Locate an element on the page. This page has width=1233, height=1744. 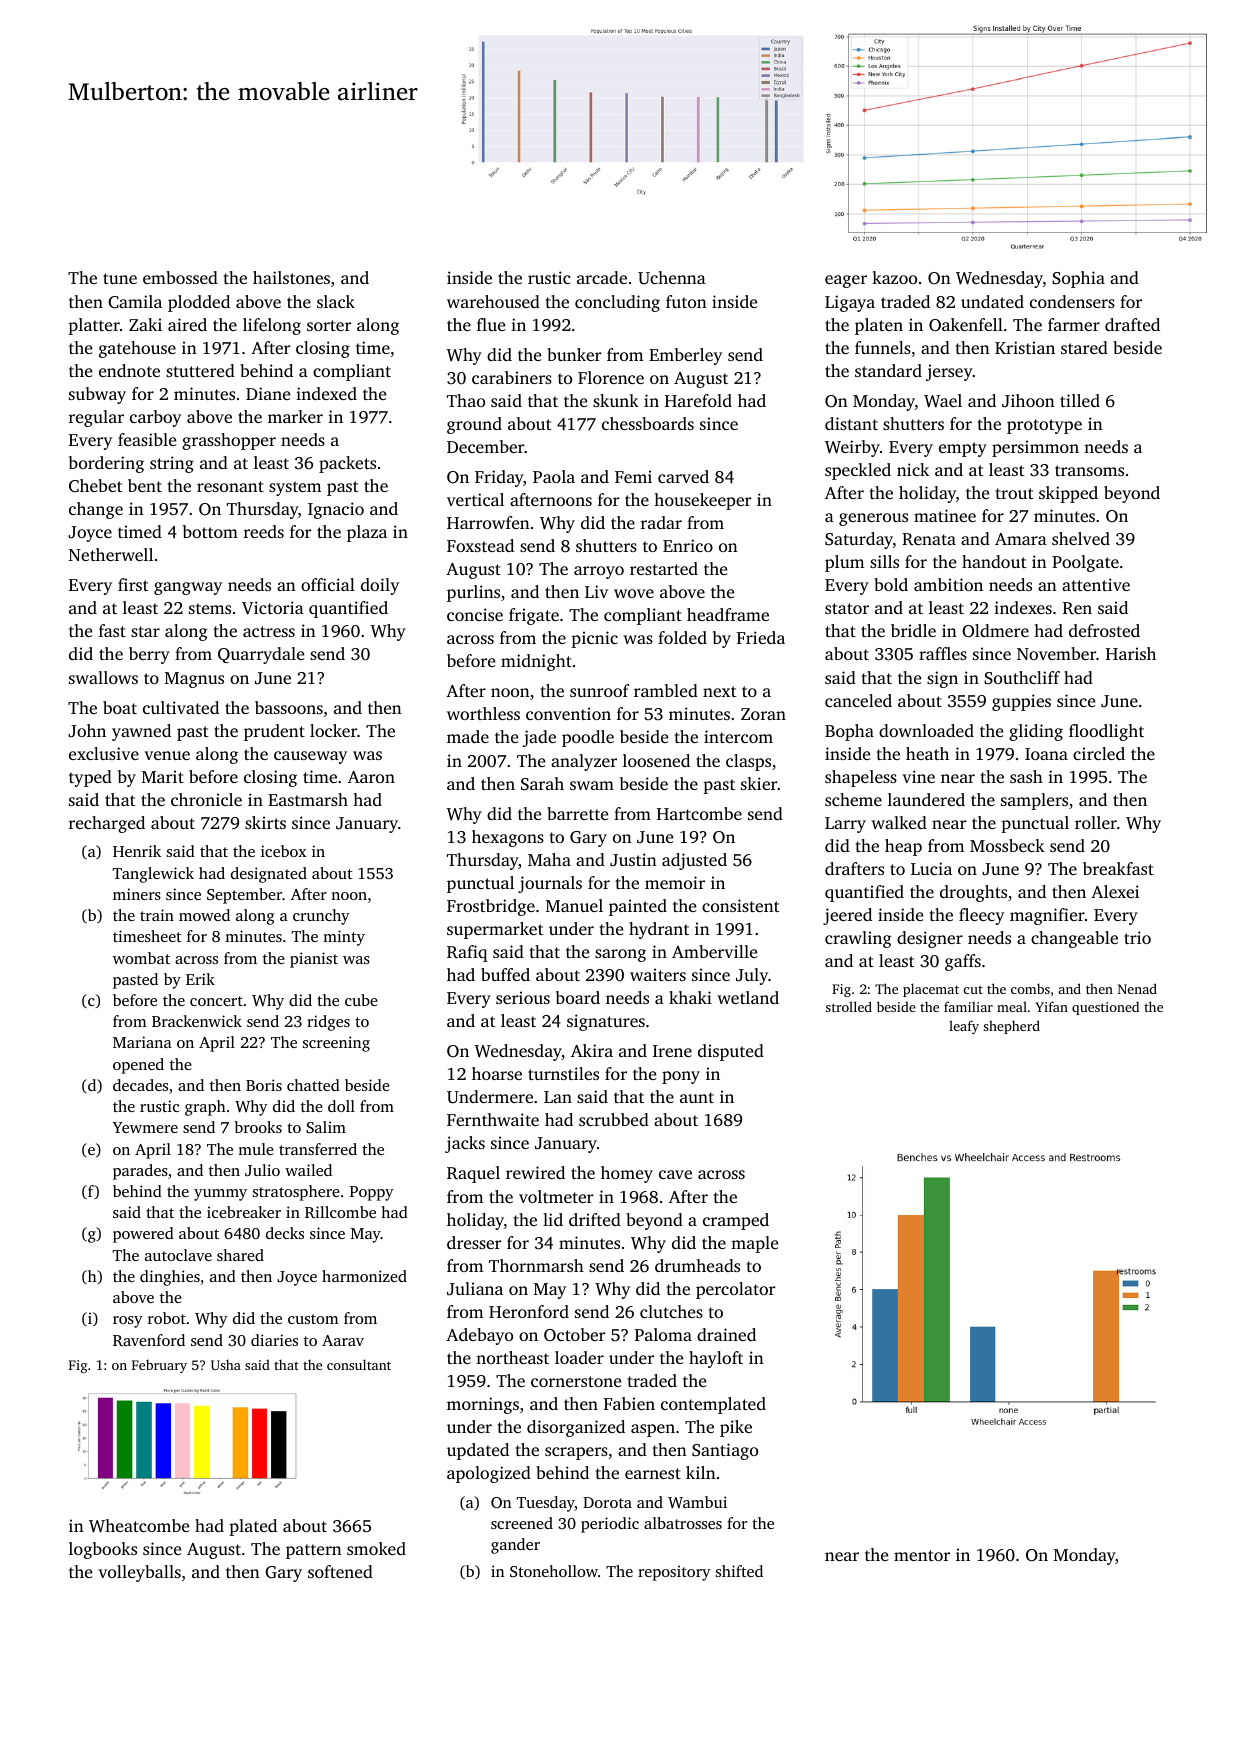
softened is located at coordinates (340, 1571).
